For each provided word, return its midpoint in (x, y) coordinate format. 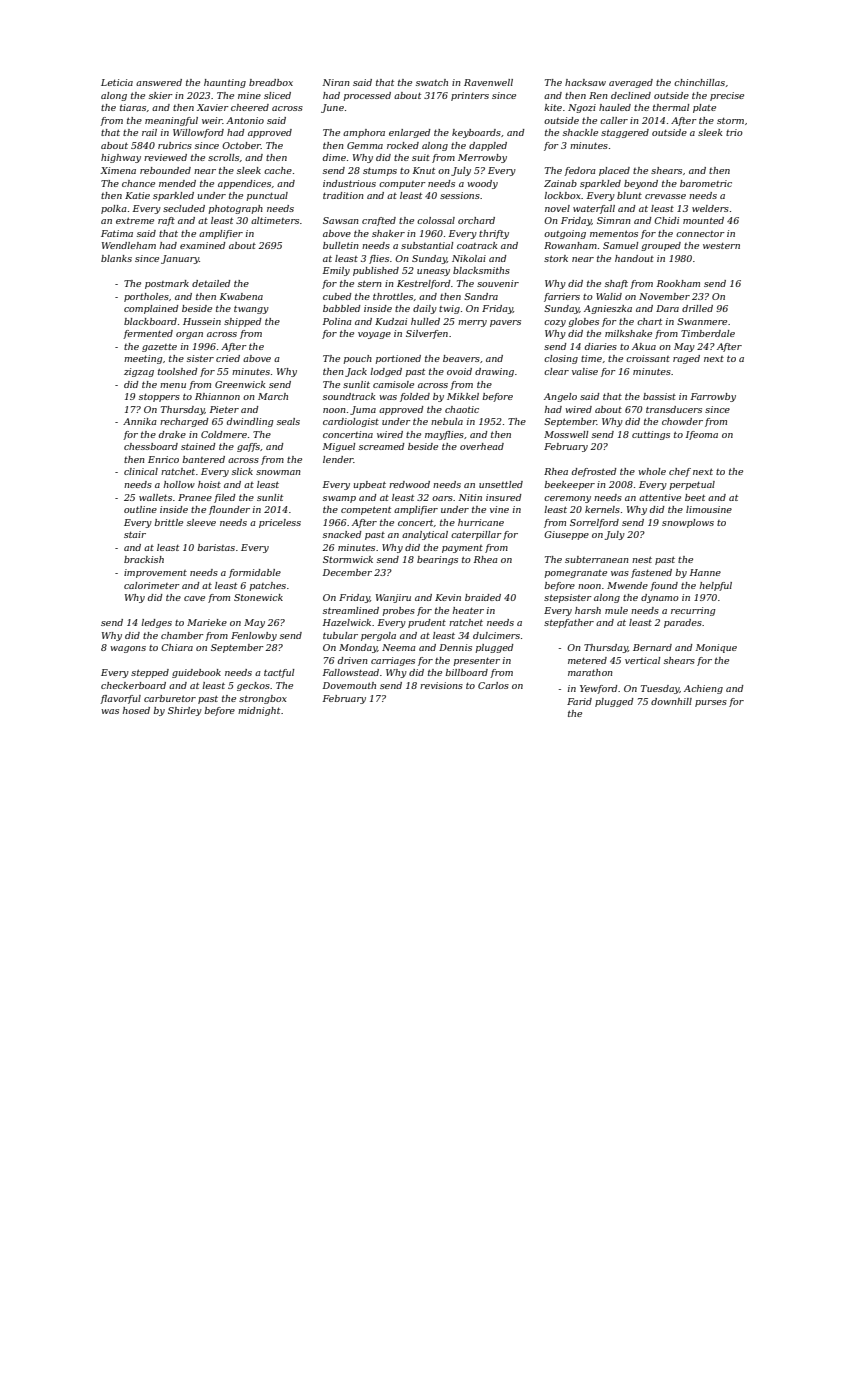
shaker (388, 233)
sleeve (201, 522)
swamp (339, 499)
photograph (235, 209)
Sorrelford (594, 523)
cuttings (651, 435)
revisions (441, 685)
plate (704, 108)
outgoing (565, 234)
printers (470, 96)
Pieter (224, 409)
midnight (259, 711)
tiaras (133, 107)
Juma (363, 410)
